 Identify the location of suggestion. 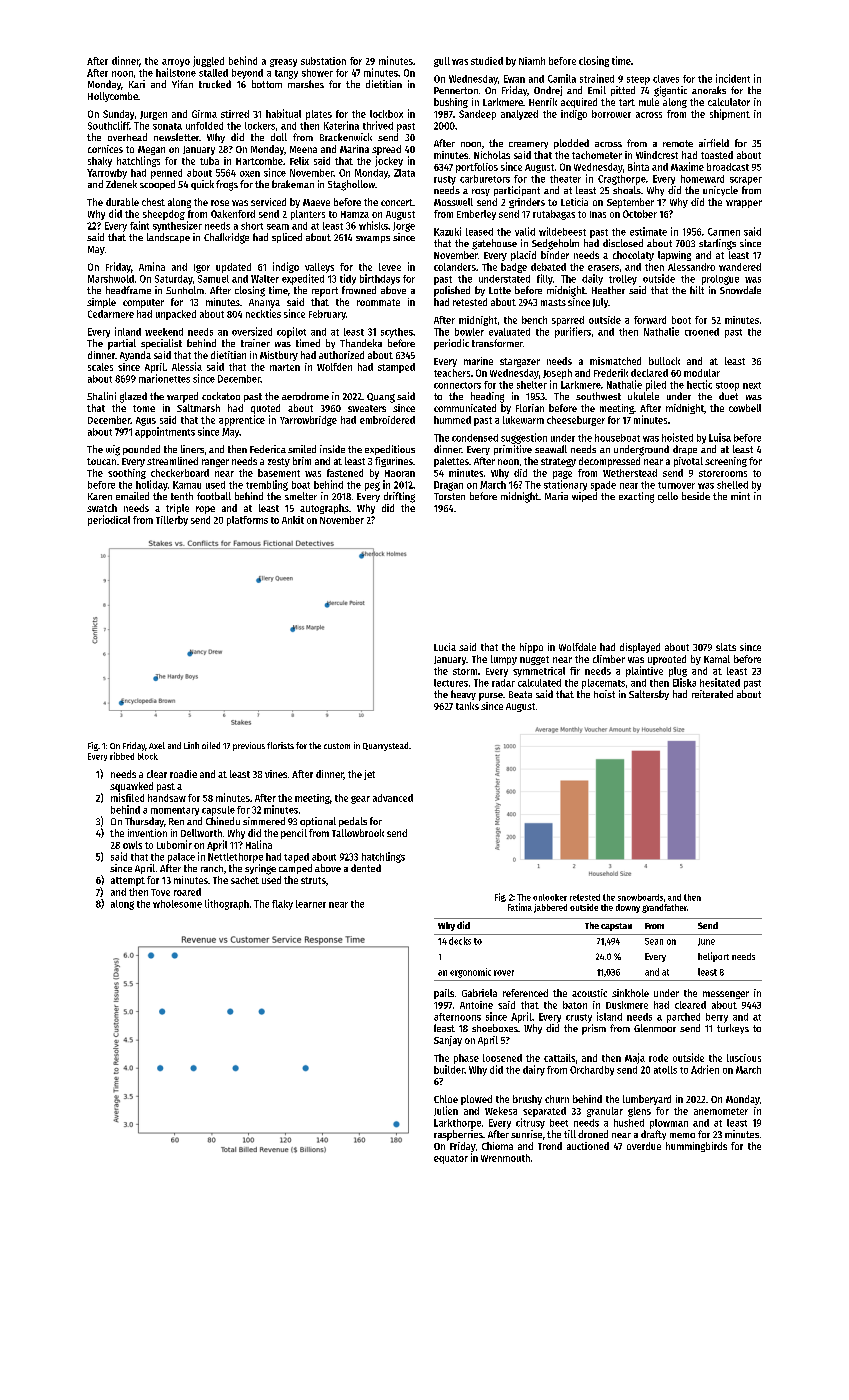
(524, 438).
